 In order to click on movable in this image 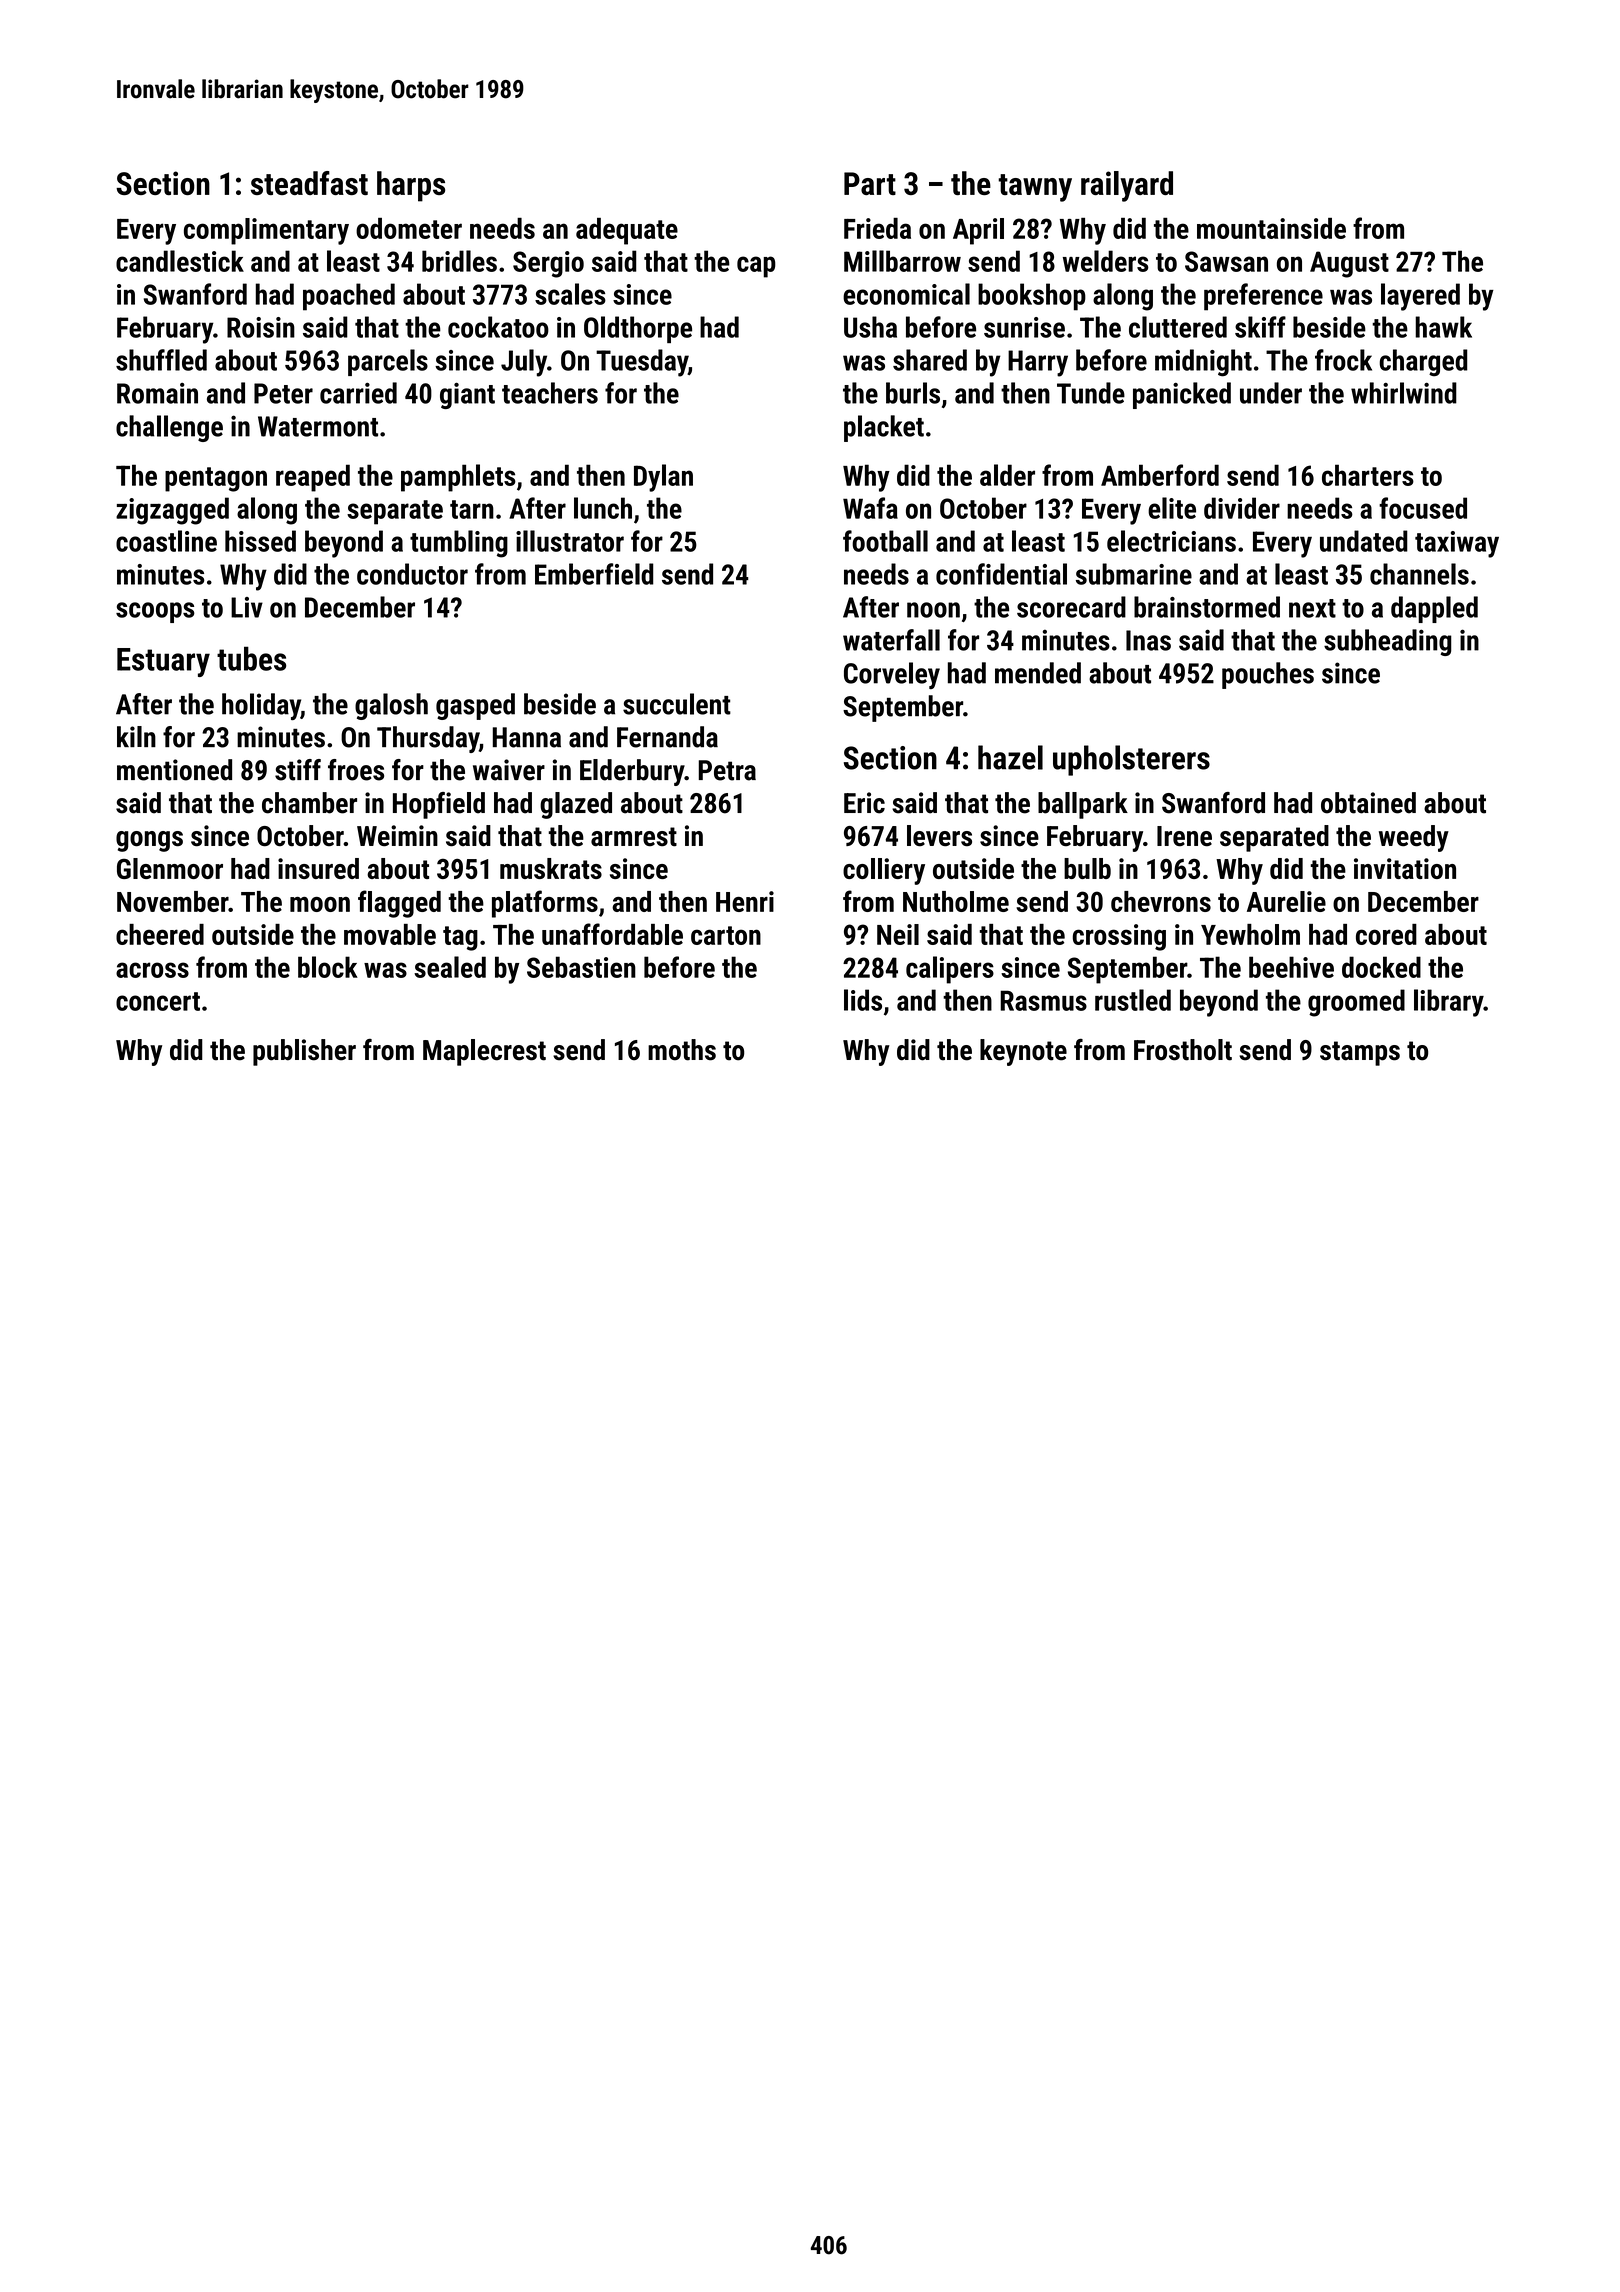, I will do `click(390, 934)`.
